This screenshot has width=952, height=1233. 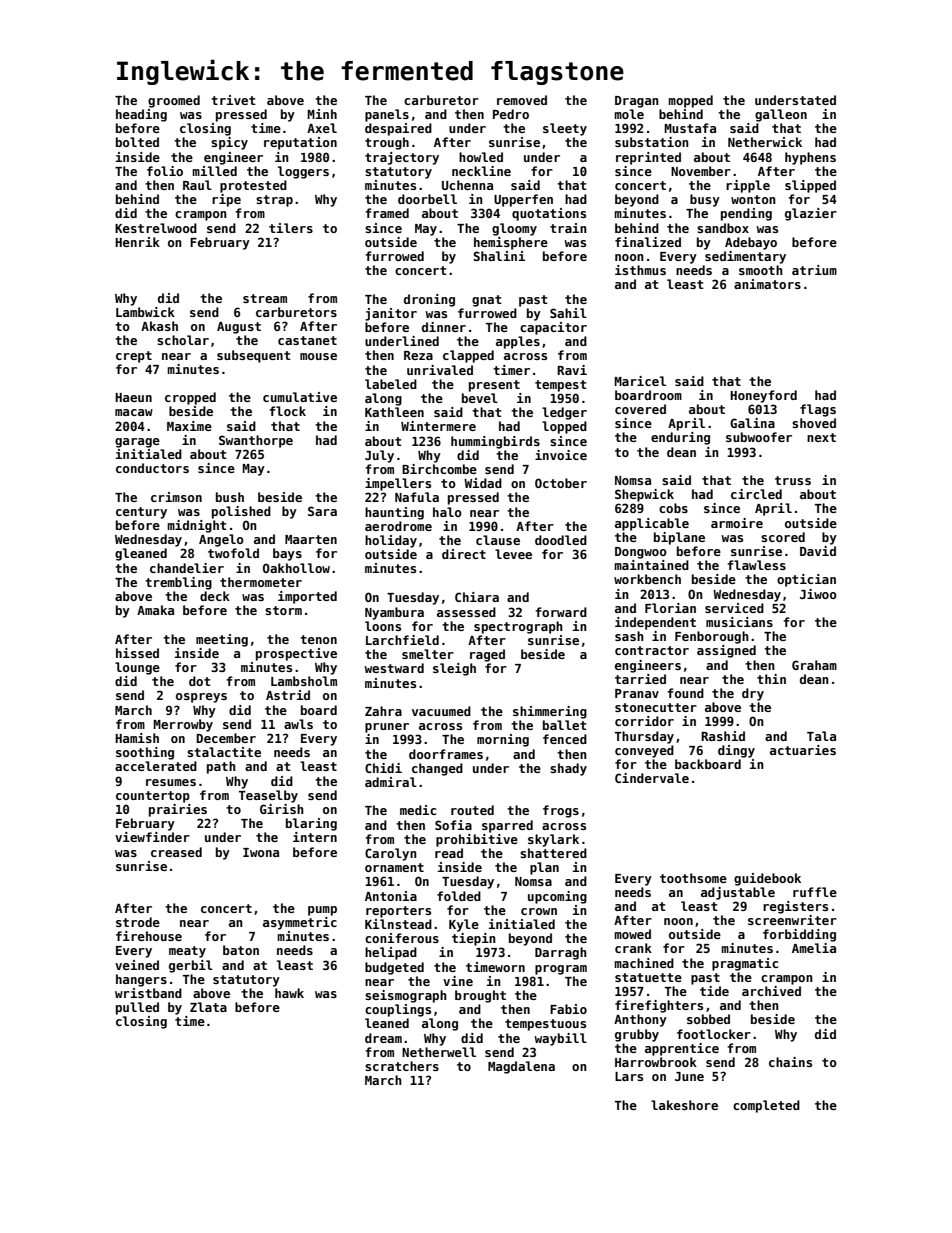 What do you see at coordinates (705, 200) in the screenshot?
I see `busy` at bounding box center [705, 200].
